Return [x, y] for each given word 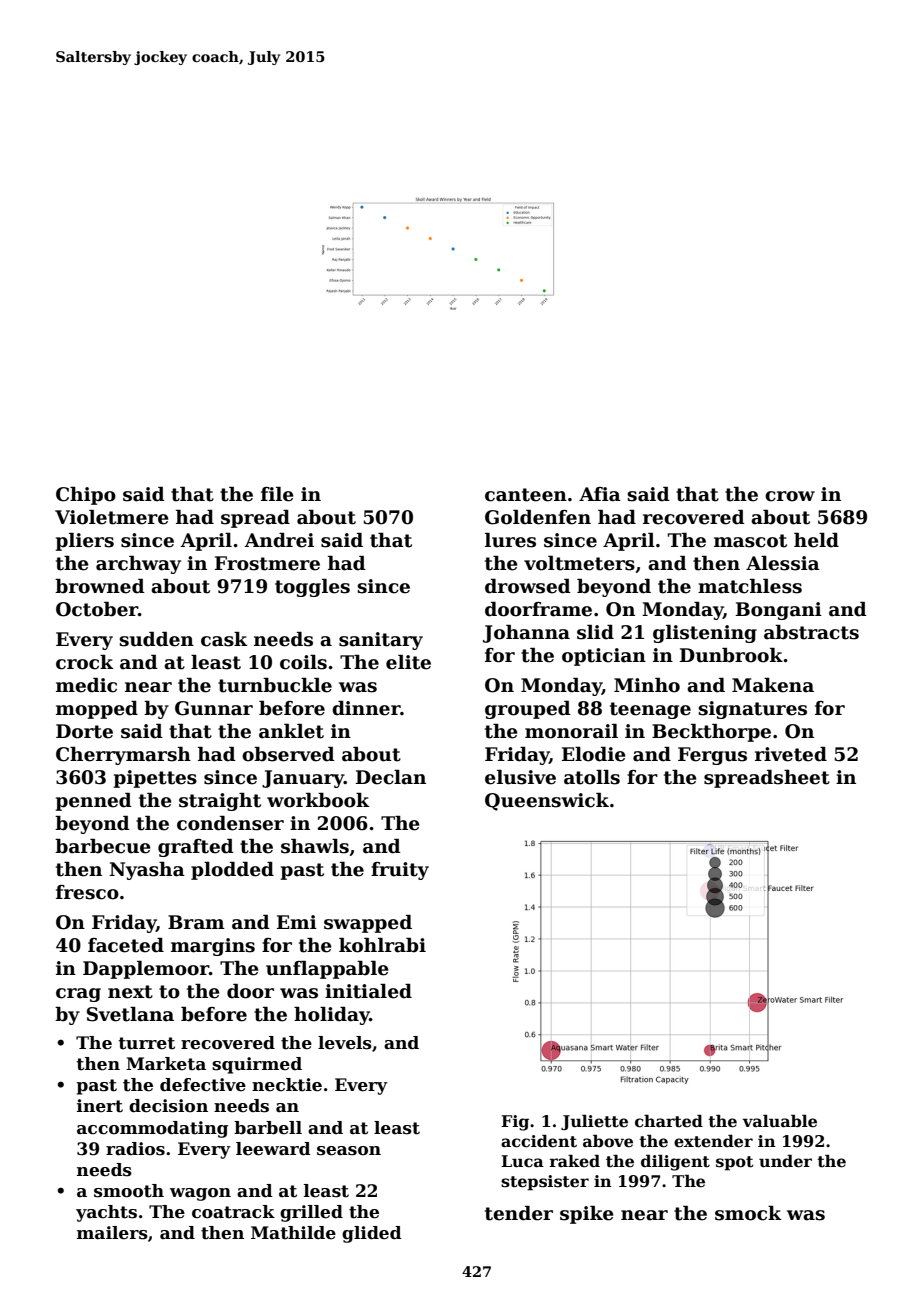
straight [220, 802]
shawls [315, 846]
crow [790, 496]
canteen [526, 495]
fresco [87, 892]
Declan [391, 777]
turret [146, 1043]
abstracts [811, 632]
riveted [791, 754]
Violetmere [112, 517]
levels [345, 1043]
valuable [779, 1121]
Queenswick [547, 802]
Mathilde [293, 1233]
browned [100, 586]
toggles [312, 588]
